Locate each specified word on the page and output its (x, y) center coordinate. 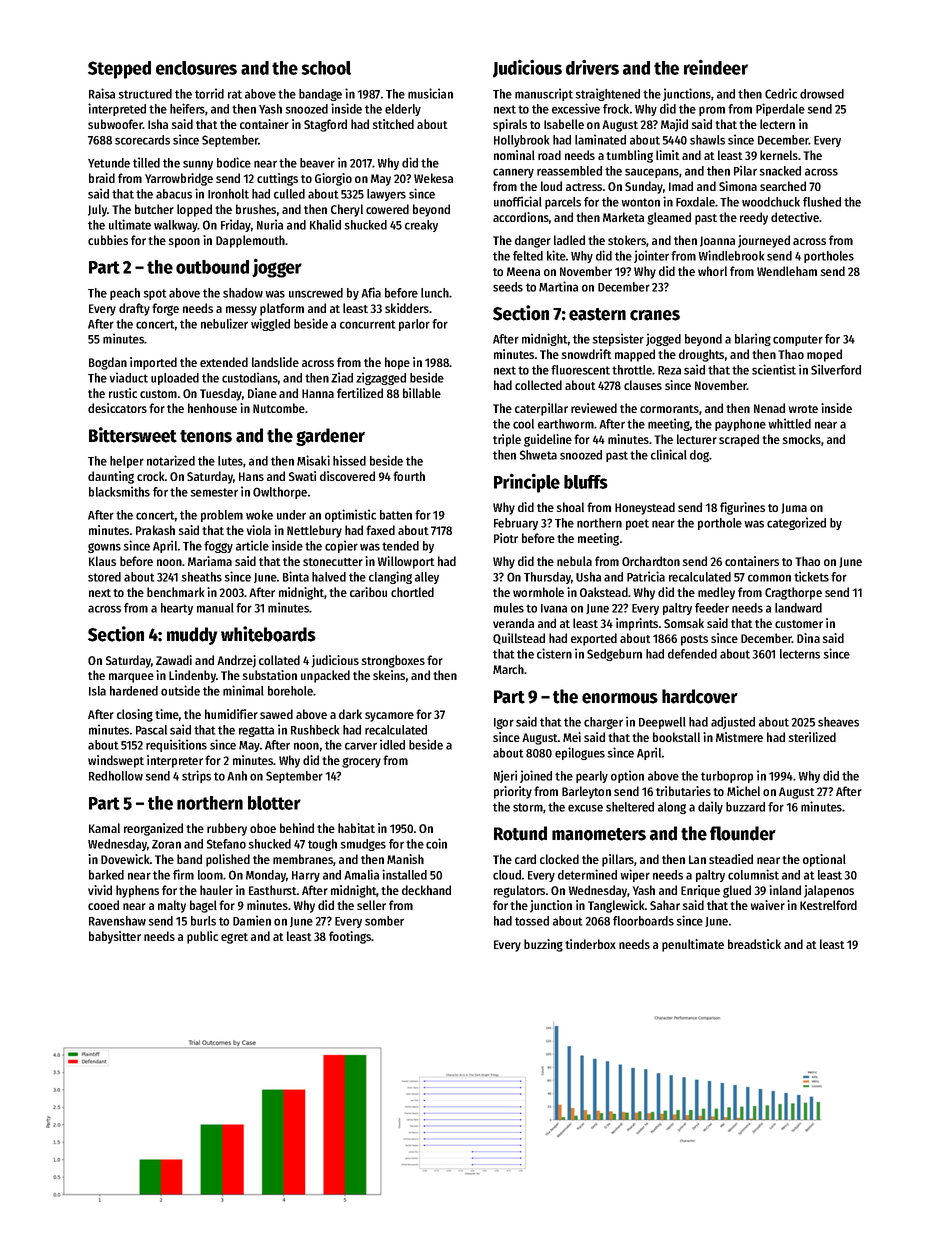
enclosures (196, 68)
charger (603, 723)
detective (795, 217)
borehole (290, 691)
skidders (407, 308)
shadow (243, 293)
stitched (393, 124)
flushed (822, 202)
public (202, 937)
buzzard (745, 807)
